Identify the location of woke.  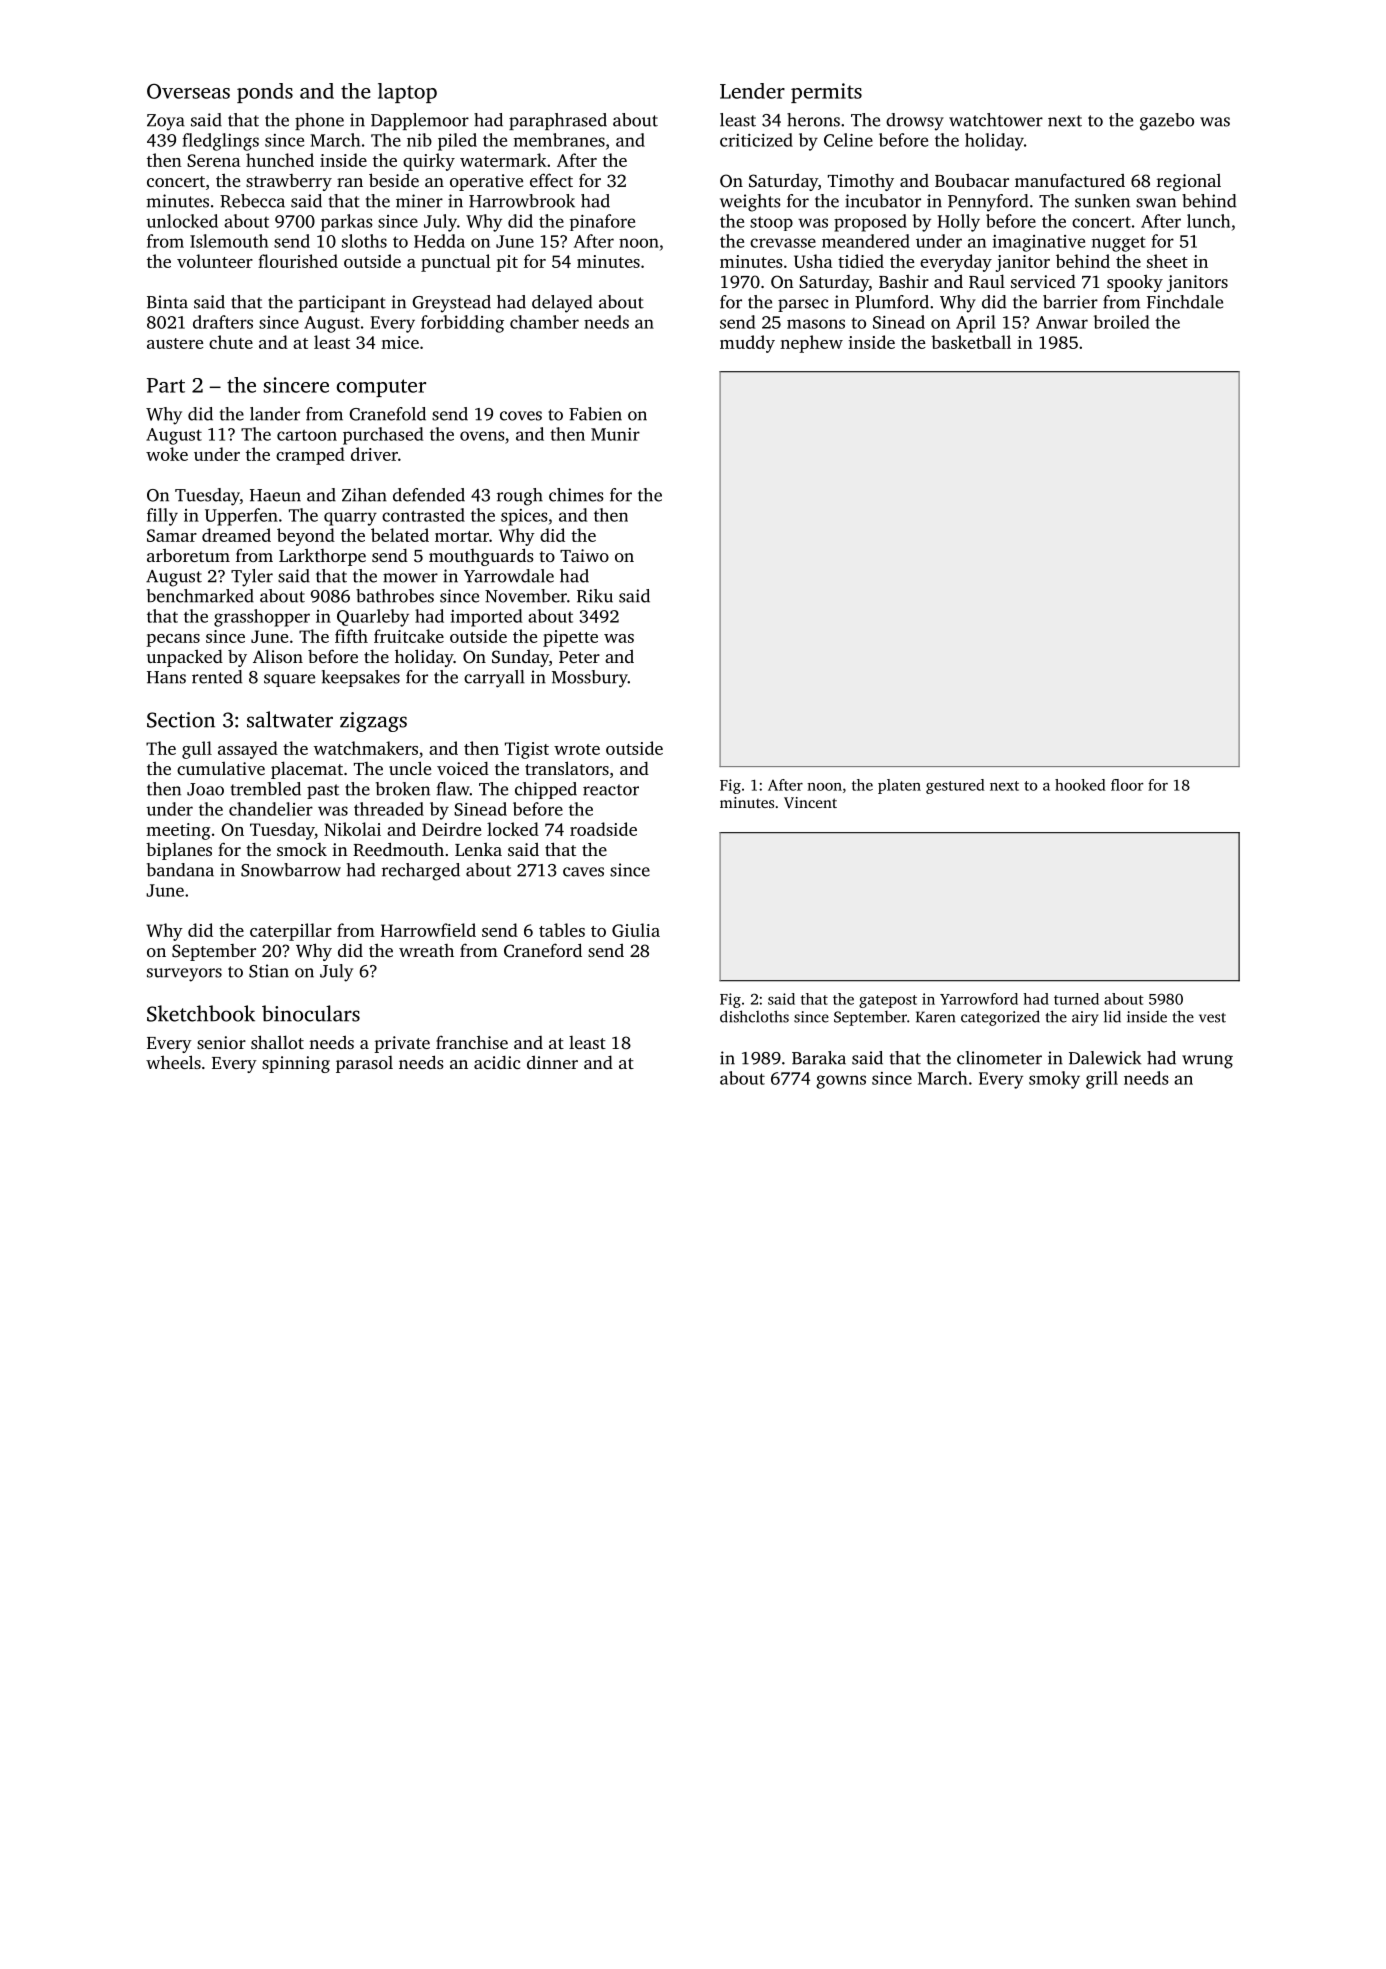
(167, 454).
